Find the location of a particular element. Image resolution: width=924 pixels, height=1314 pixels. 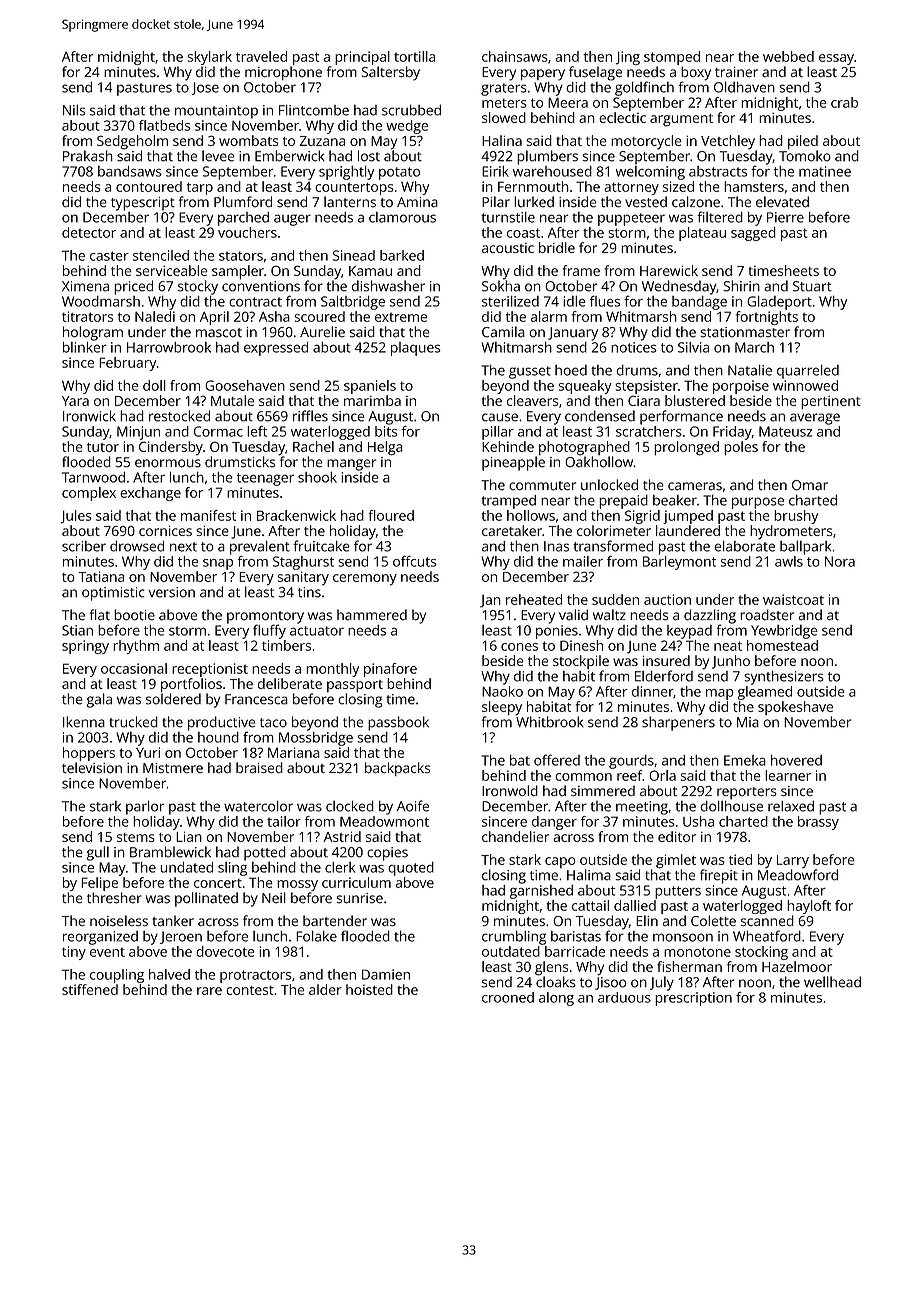

bandsaws is located at coordinates (130, 171).
